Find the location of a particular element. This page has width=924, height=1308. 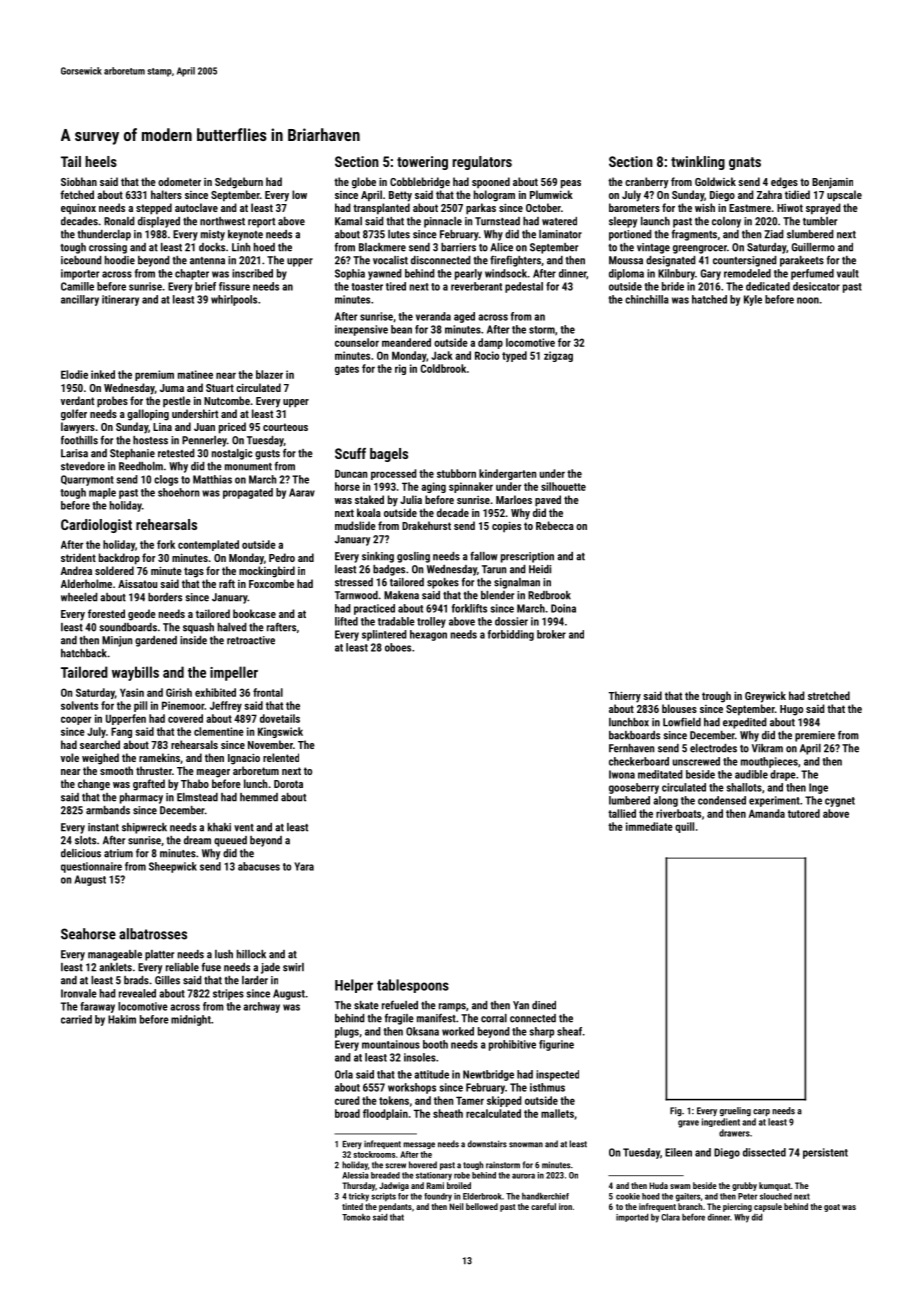

Rebecca is located at coordinates (555, 525).
